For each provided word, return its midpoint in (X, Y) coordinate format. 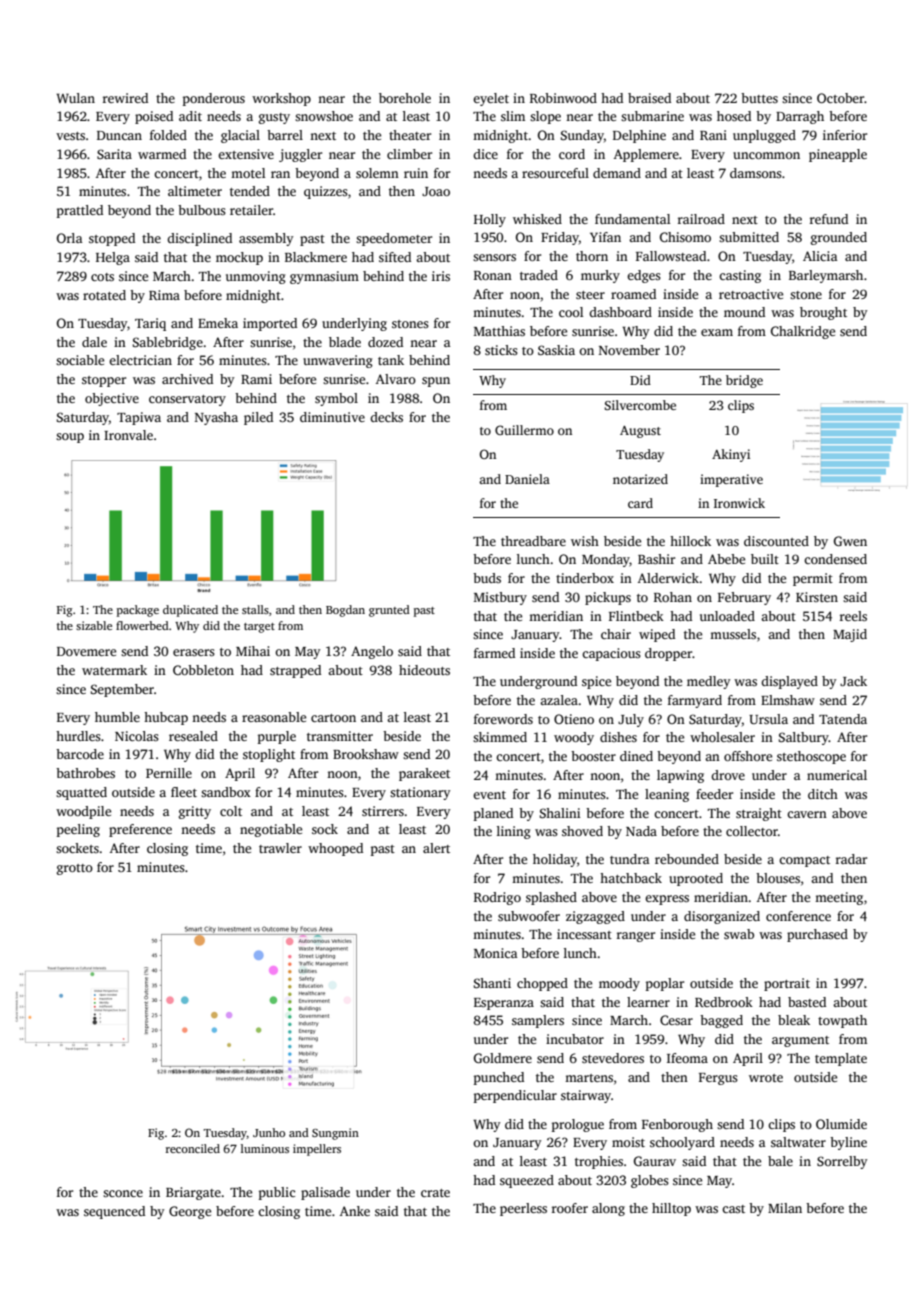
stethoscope (811, 757)
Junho (269, 1132)
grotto (75, 869)
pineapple (838, 155)
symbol (336, 399)
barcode (80, 754)
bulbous (202, 210)
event (489, 795)
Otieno (574, 719)
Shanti (492, 983)
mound (744, 312)
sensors (494, 257)
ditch (823, 794)
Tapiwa (139, 418)
